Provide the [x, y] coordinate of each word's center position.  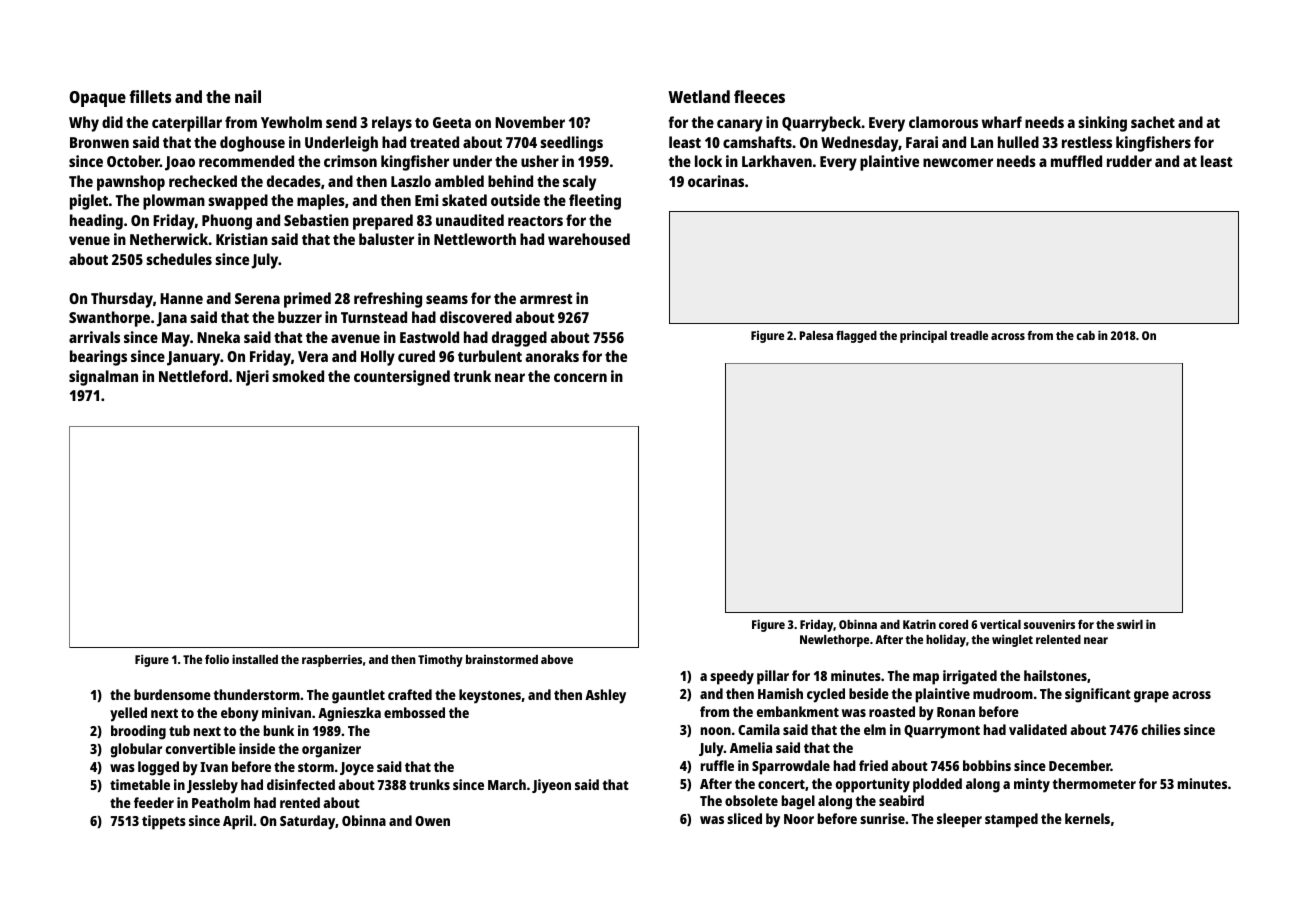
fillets [150, 96]
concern [580, 377]
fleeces [759, 96]
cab [1085, 335]
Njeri [252, 378]
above [557, 659]
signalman [103, 378]
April [237, 822]
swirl [1130, 624]
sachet [1153, 122]
